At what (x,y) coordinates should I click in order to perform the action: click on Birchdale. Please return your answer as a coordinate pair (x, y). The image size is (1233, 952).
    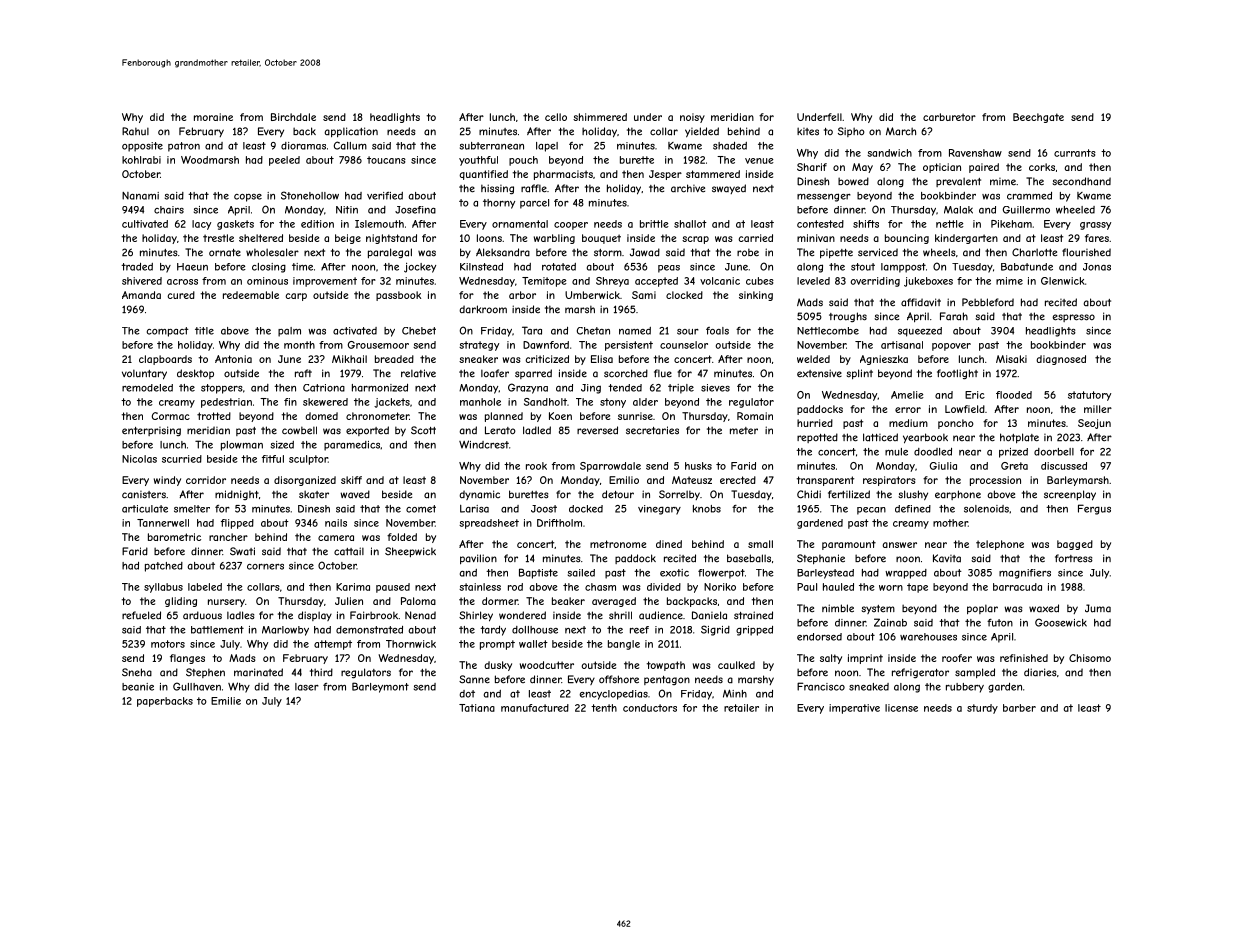
    Looking at the image, I should click on (293, 117).
